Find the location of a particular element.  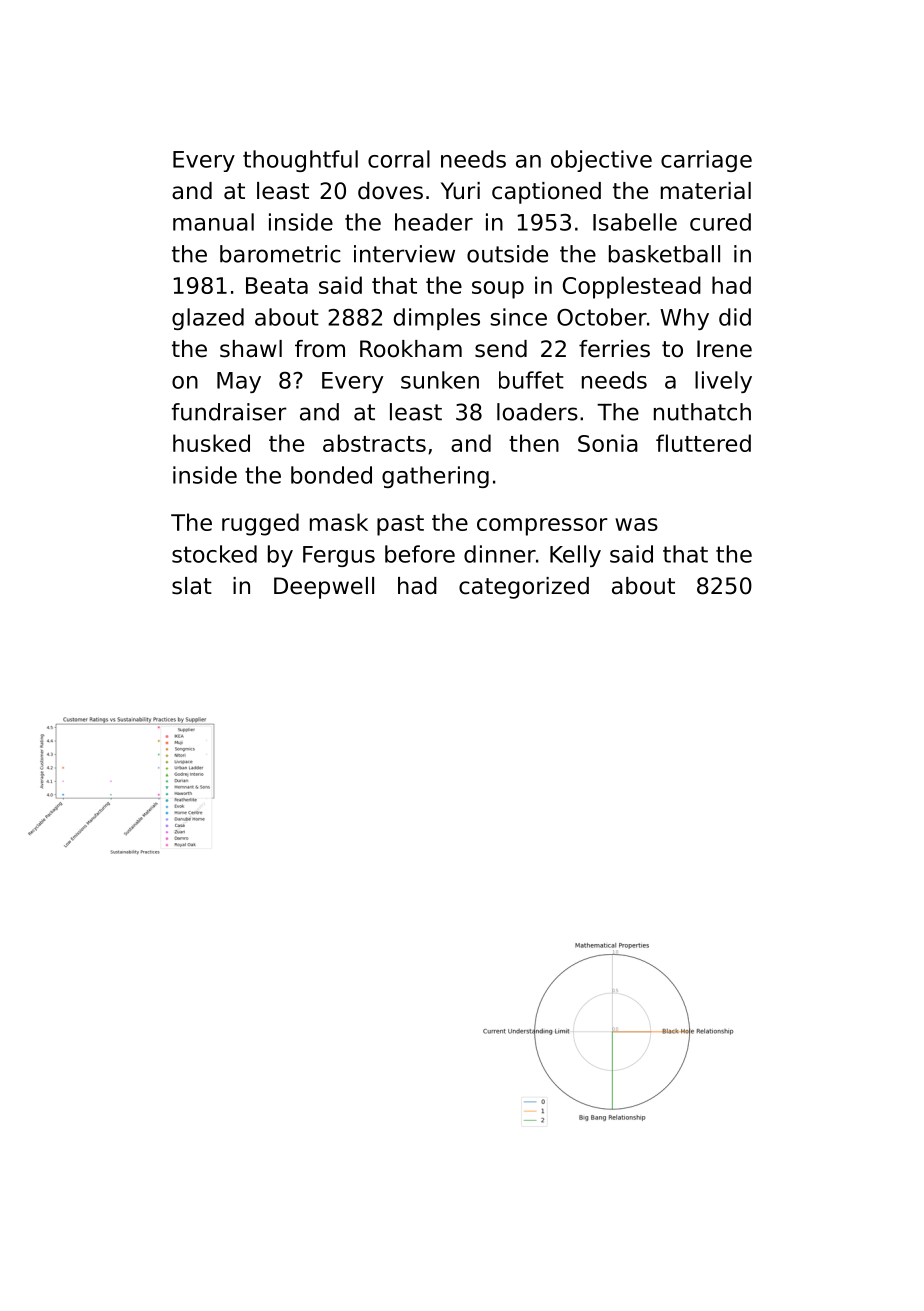

fundraiser is located at coordinates (229, 412).
